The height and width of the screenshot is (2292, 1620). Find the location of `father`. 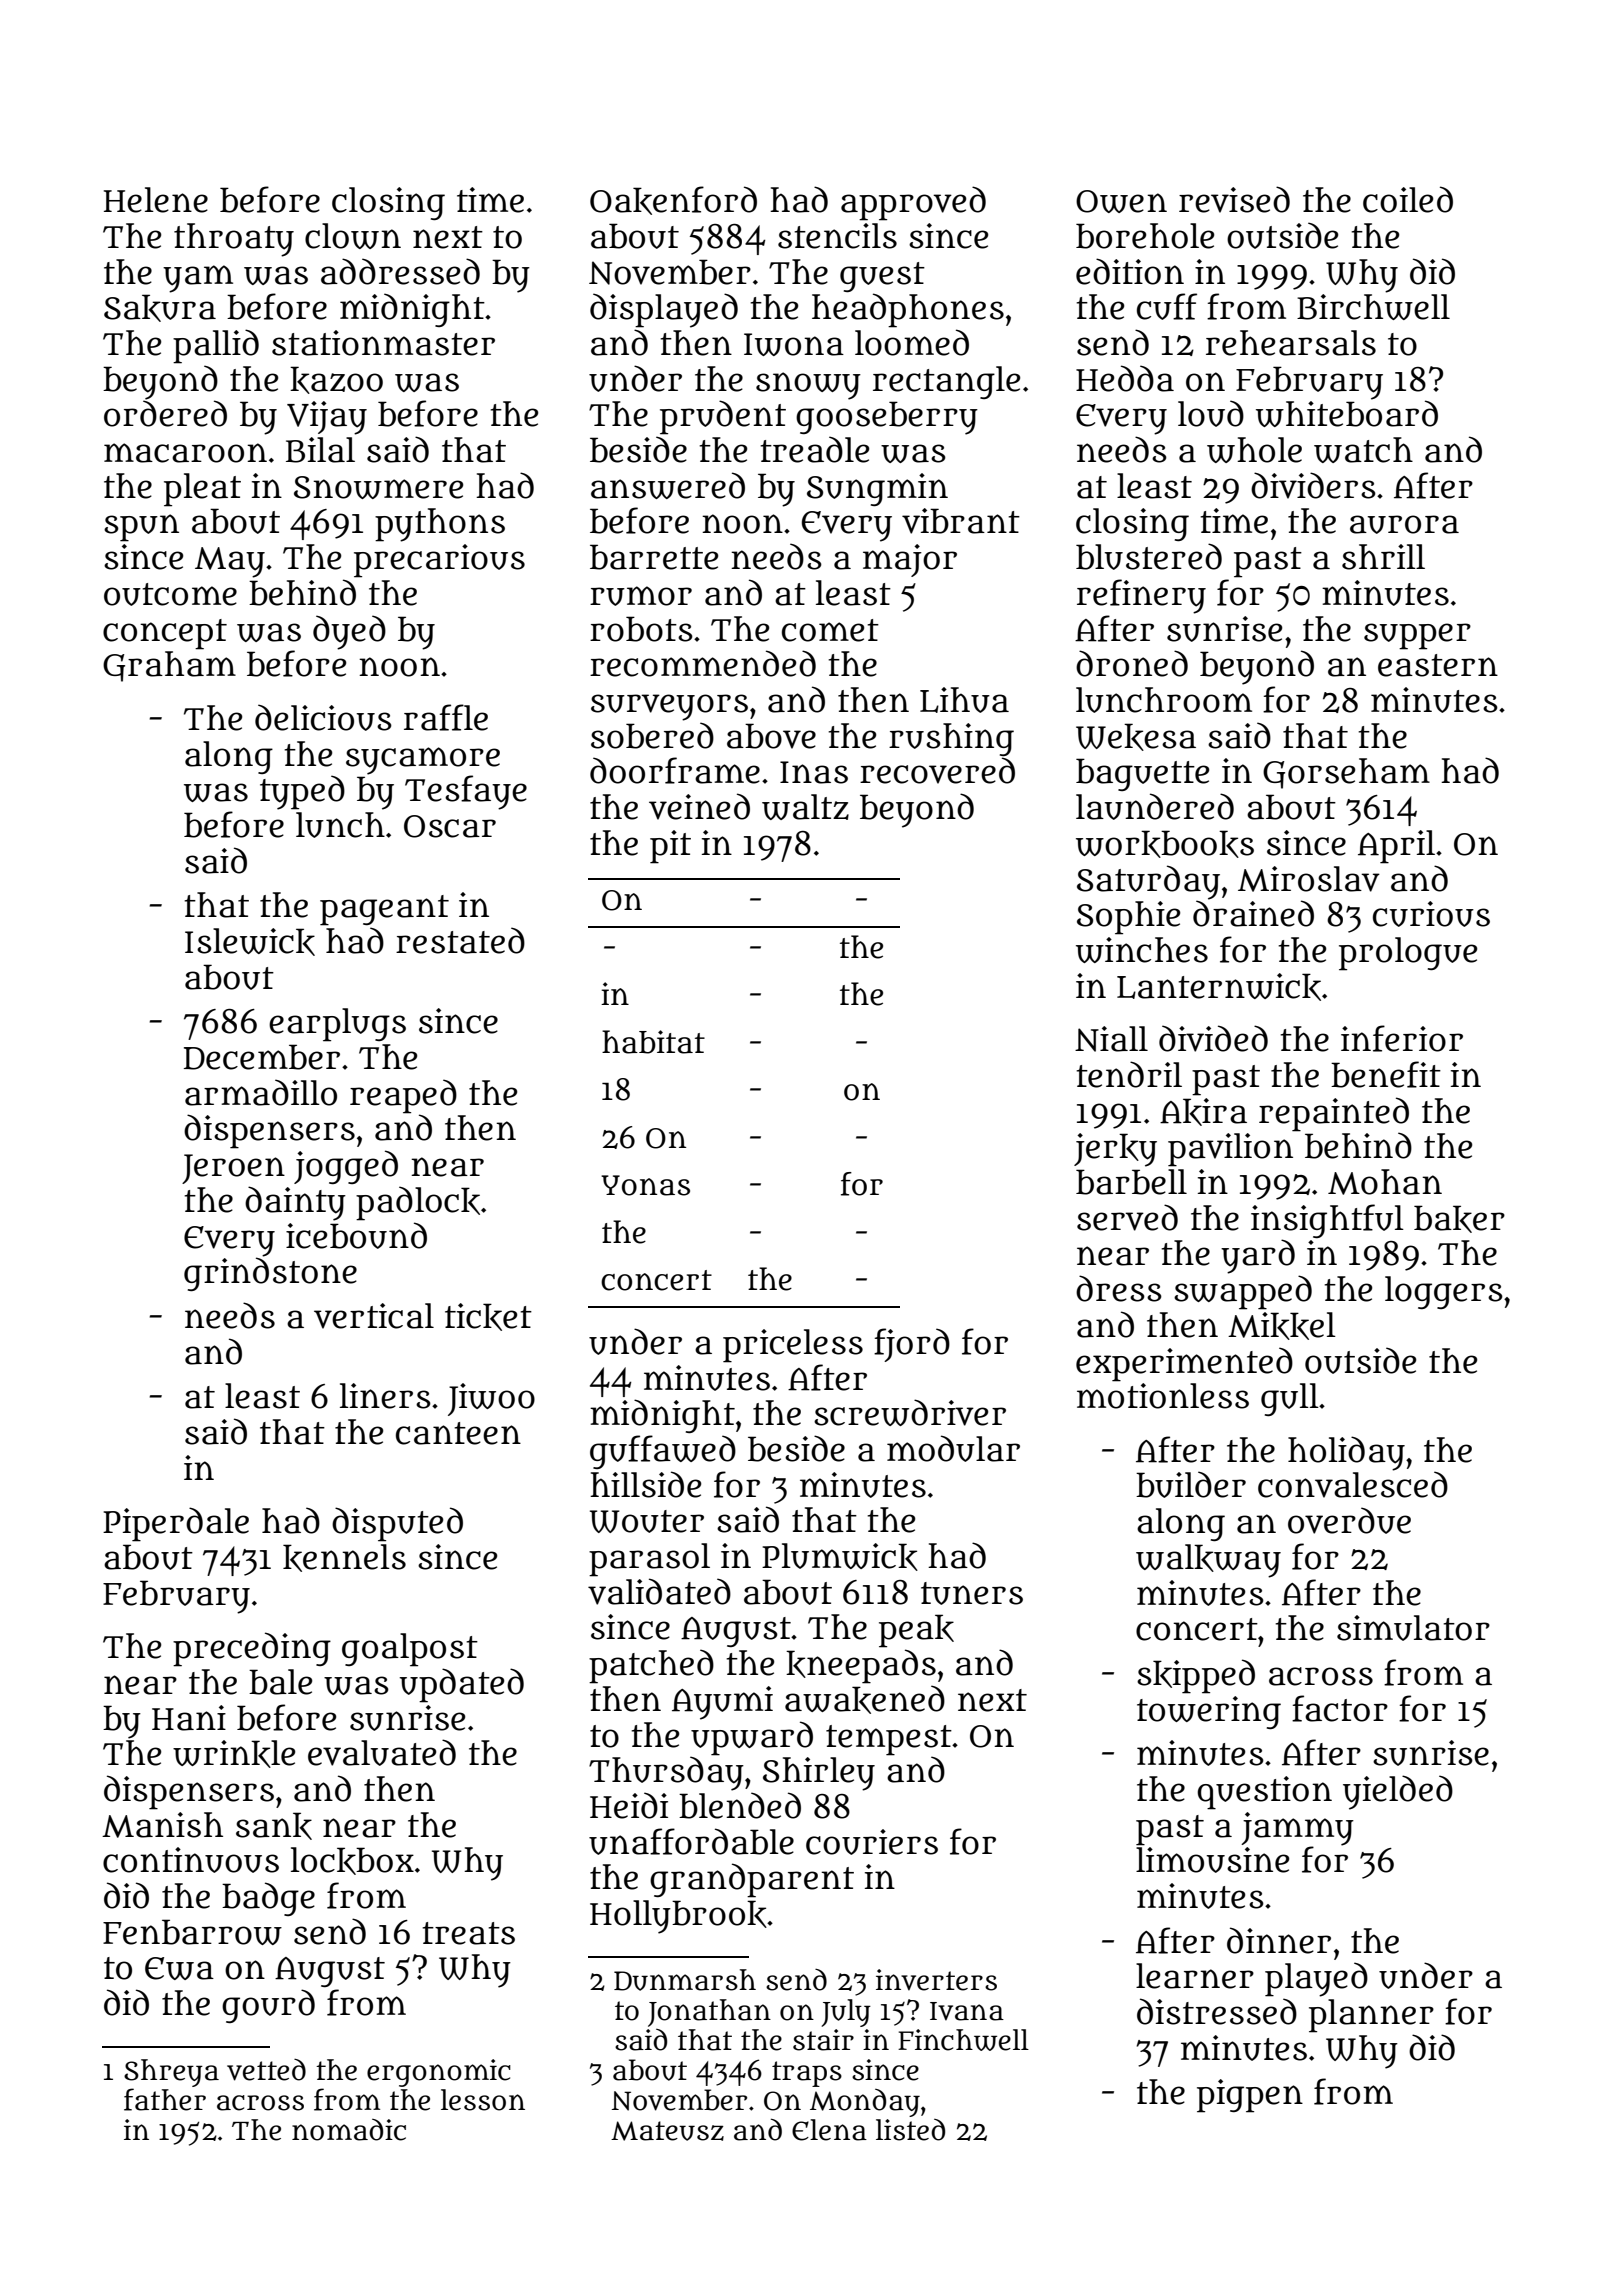

father is located at coordinates (165, 2099).
